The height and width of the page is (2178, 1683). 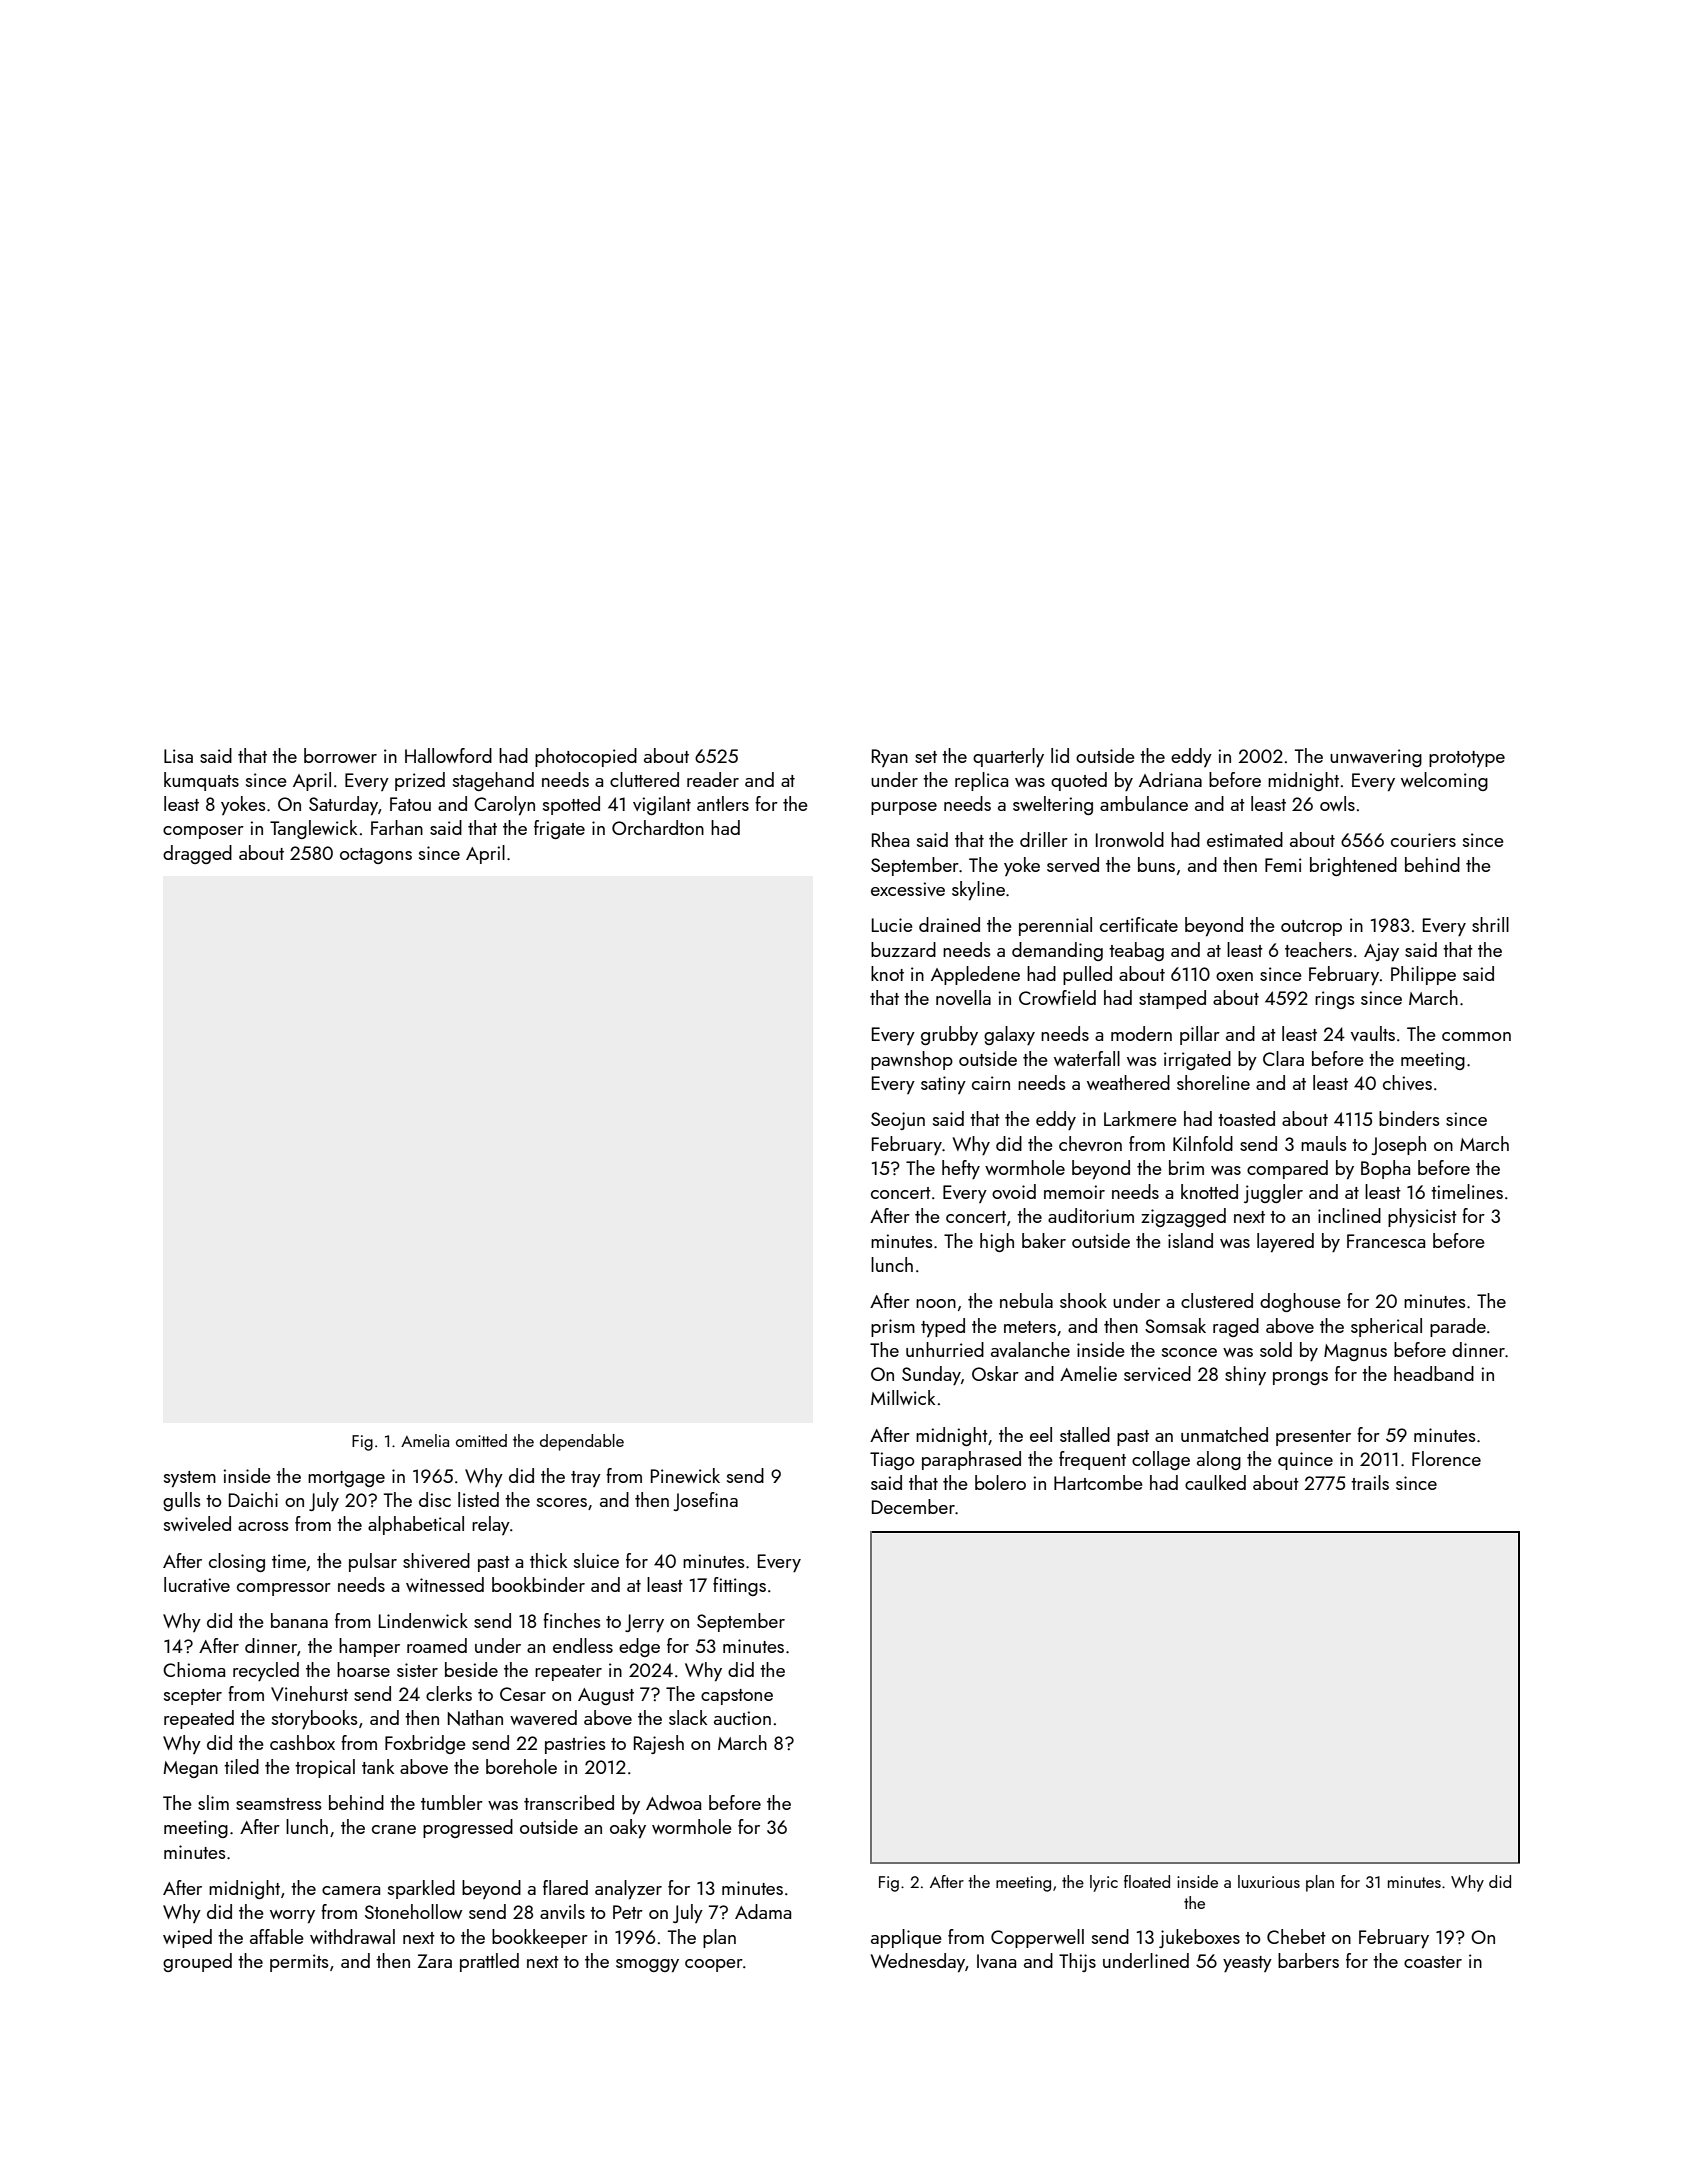 I want to click on capstone, so click(x=737, y=1697).
